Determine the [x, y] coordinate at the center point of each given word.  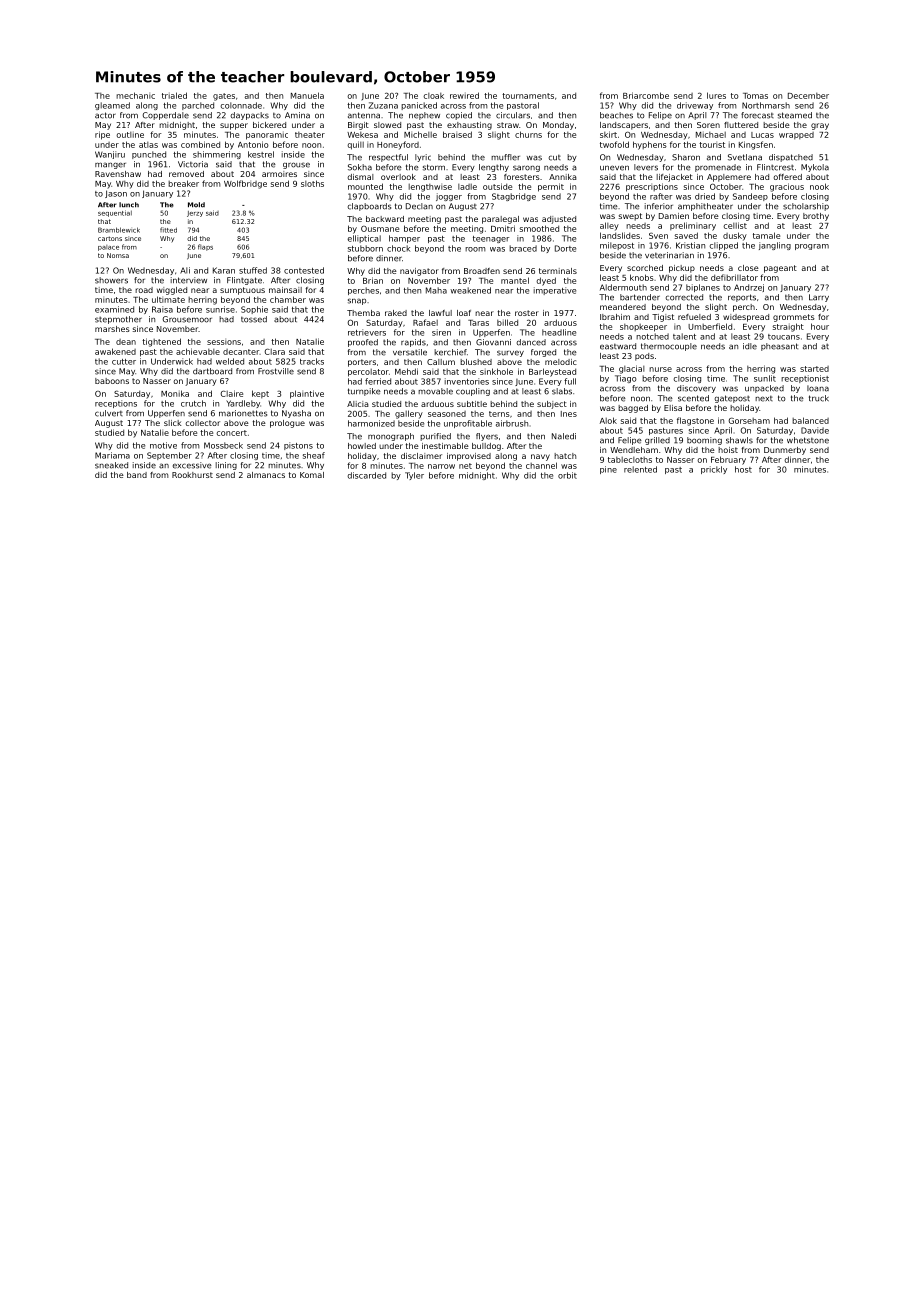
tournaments [528, 96]
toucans [784, 337]
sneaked [111, 465]
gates [224, 97]
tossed [254, 319]
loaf [464, 313]
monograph [391, 437]
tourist [712, 145]
